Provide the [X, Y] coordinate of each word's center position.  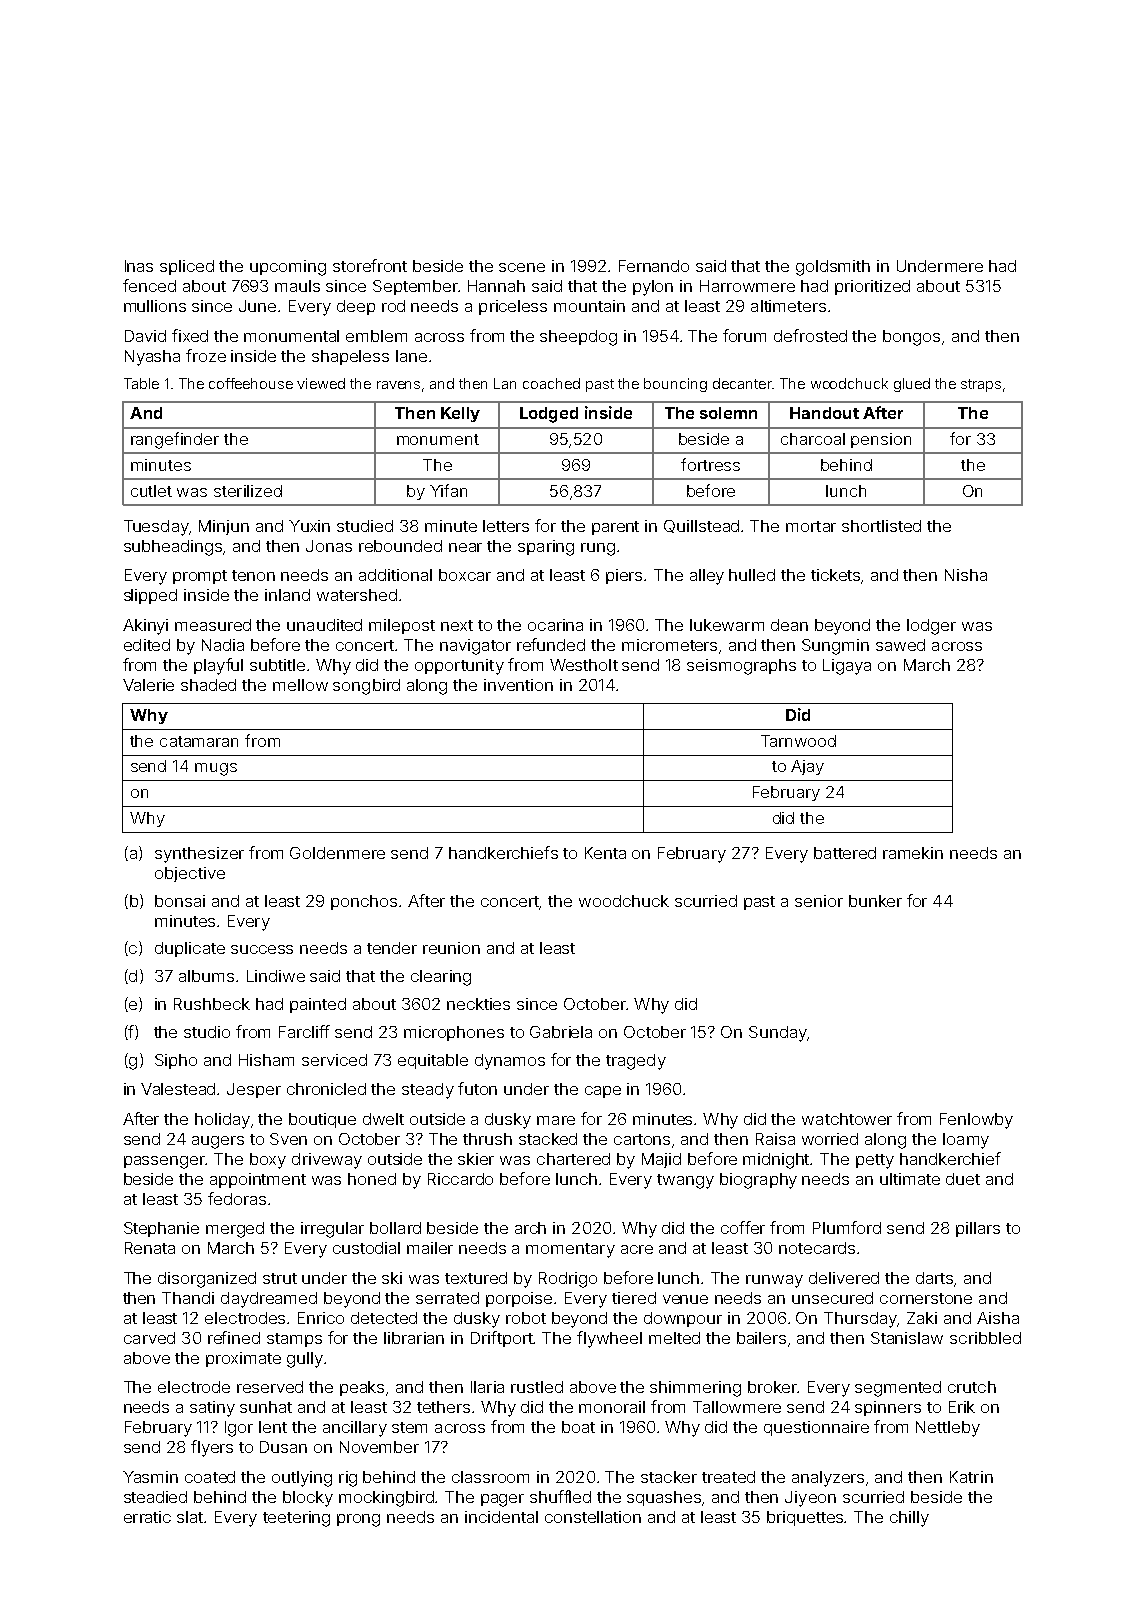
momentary [570, 1250]
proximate [243, 1359]
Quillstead [701, 526]
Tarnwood [798, 741]
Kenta [605, 853]
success [262, 949]
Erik [962, 1407]
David [145, 336]
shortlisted [881, 526]
